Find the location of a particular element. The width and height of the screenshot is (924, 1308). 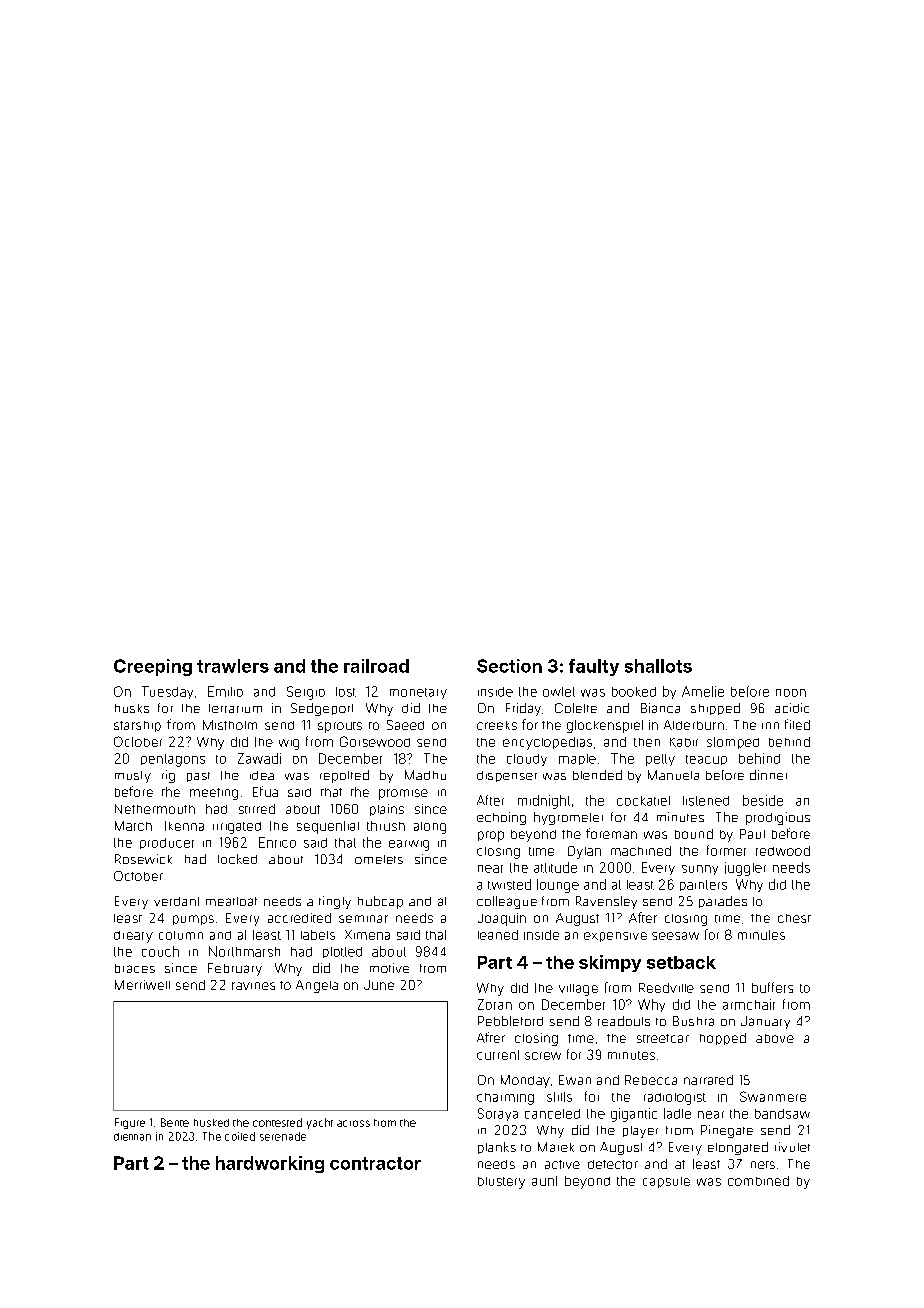

Soraya is located at coordinates (498, 1114).
